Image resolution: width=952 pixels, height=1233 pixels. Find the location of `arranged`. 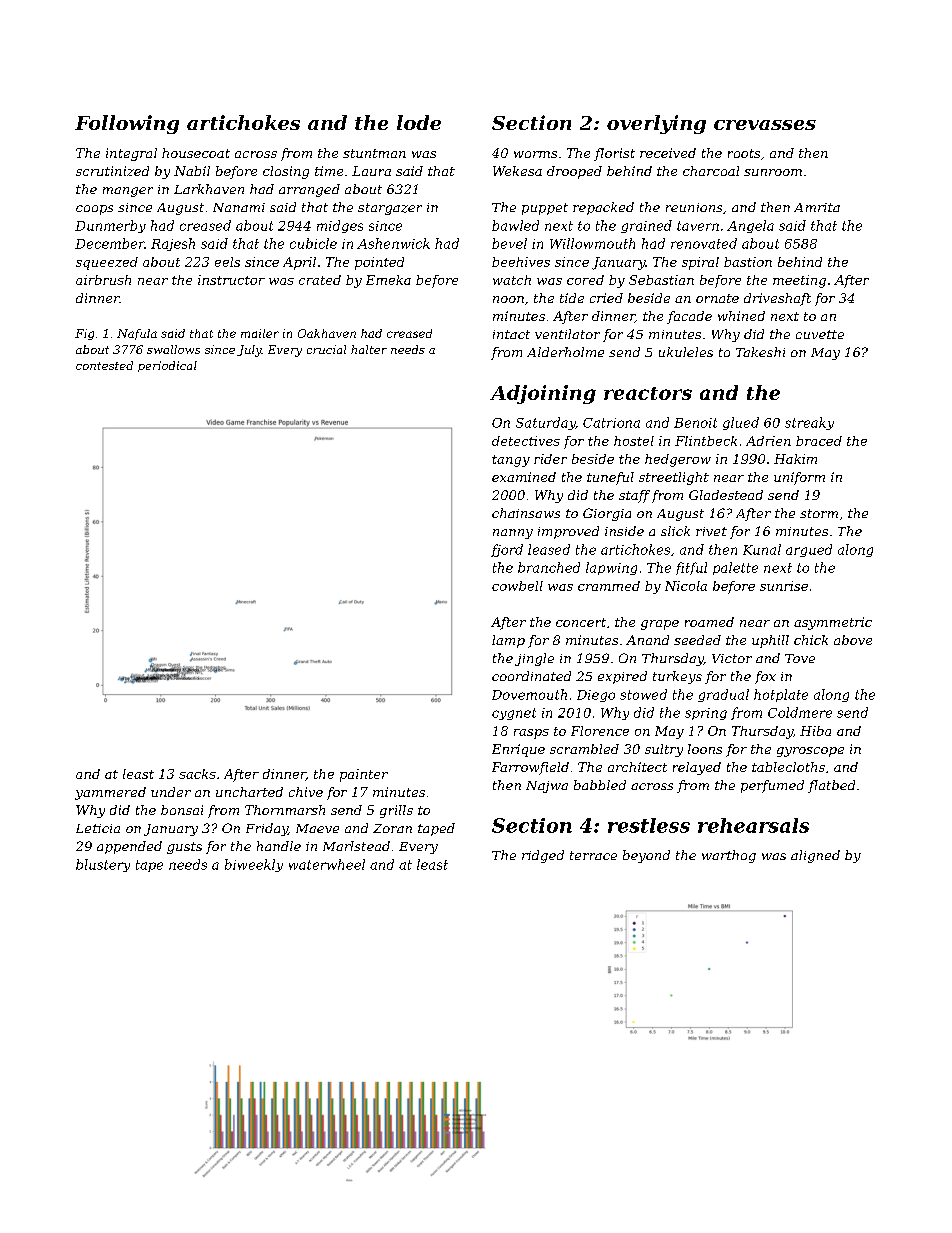

arranged is located at coordinates (309, 190).
